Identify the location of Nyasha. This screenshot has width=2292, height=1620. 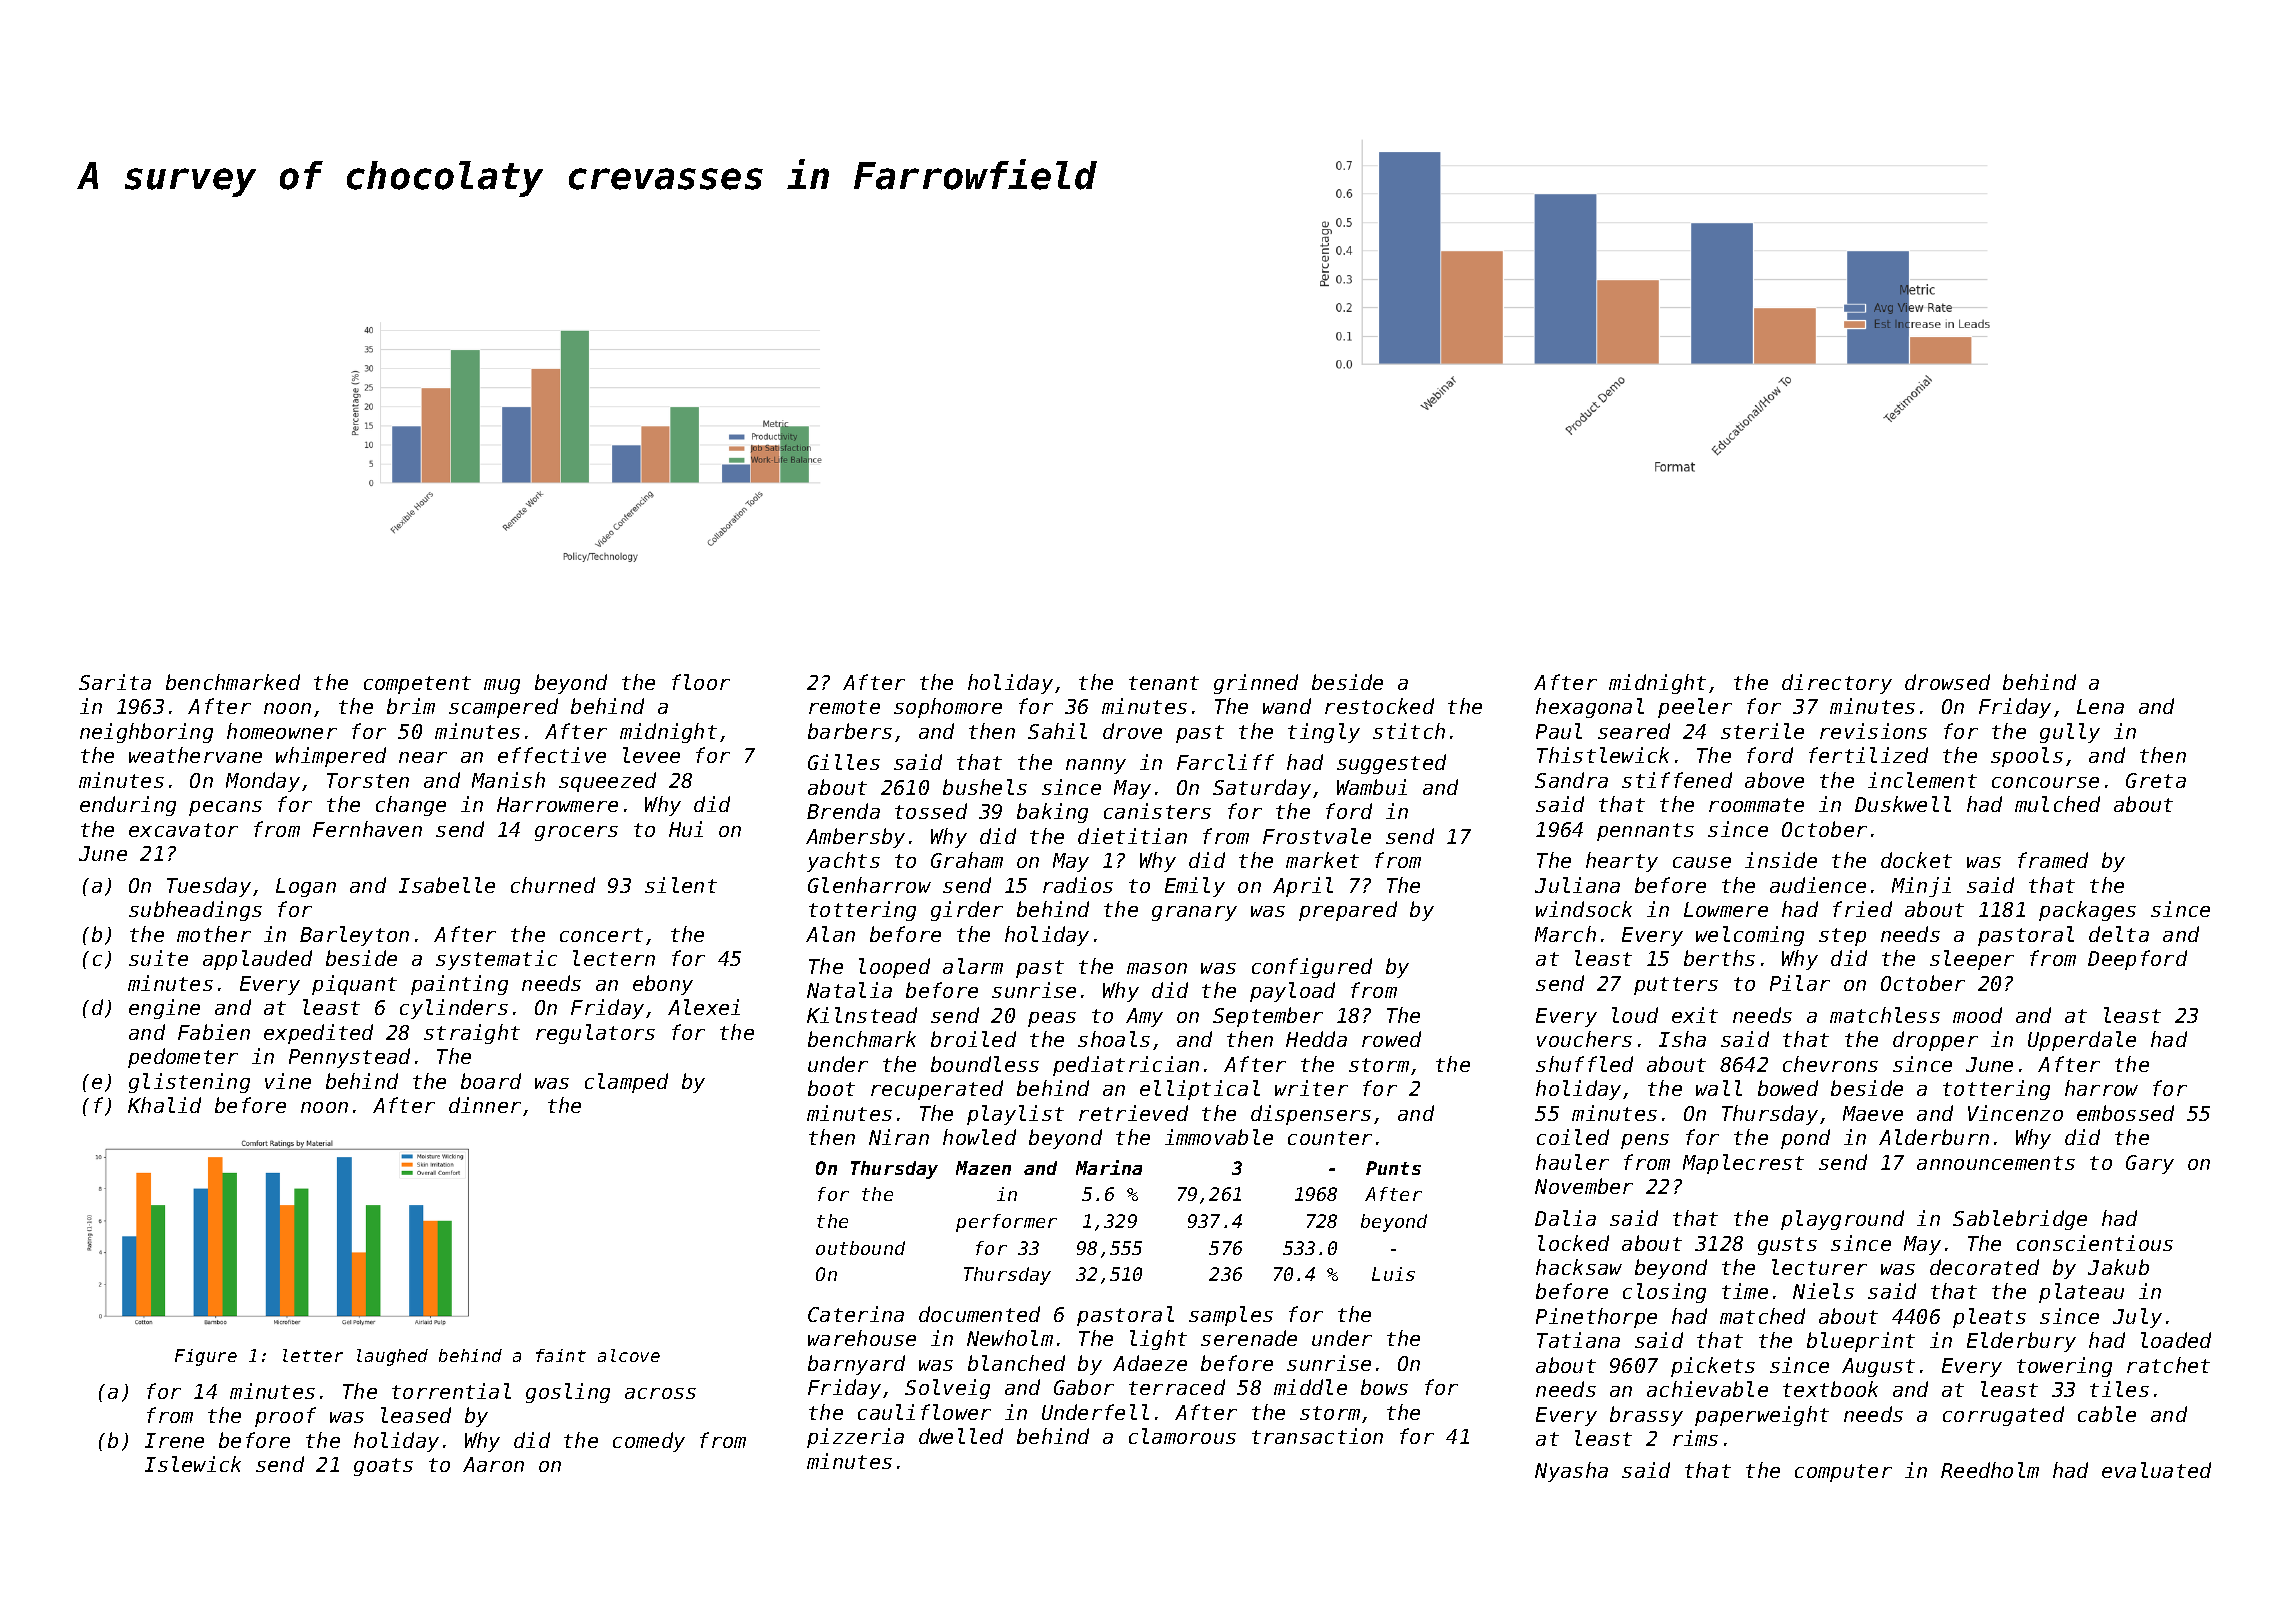
(1571, 1472).
